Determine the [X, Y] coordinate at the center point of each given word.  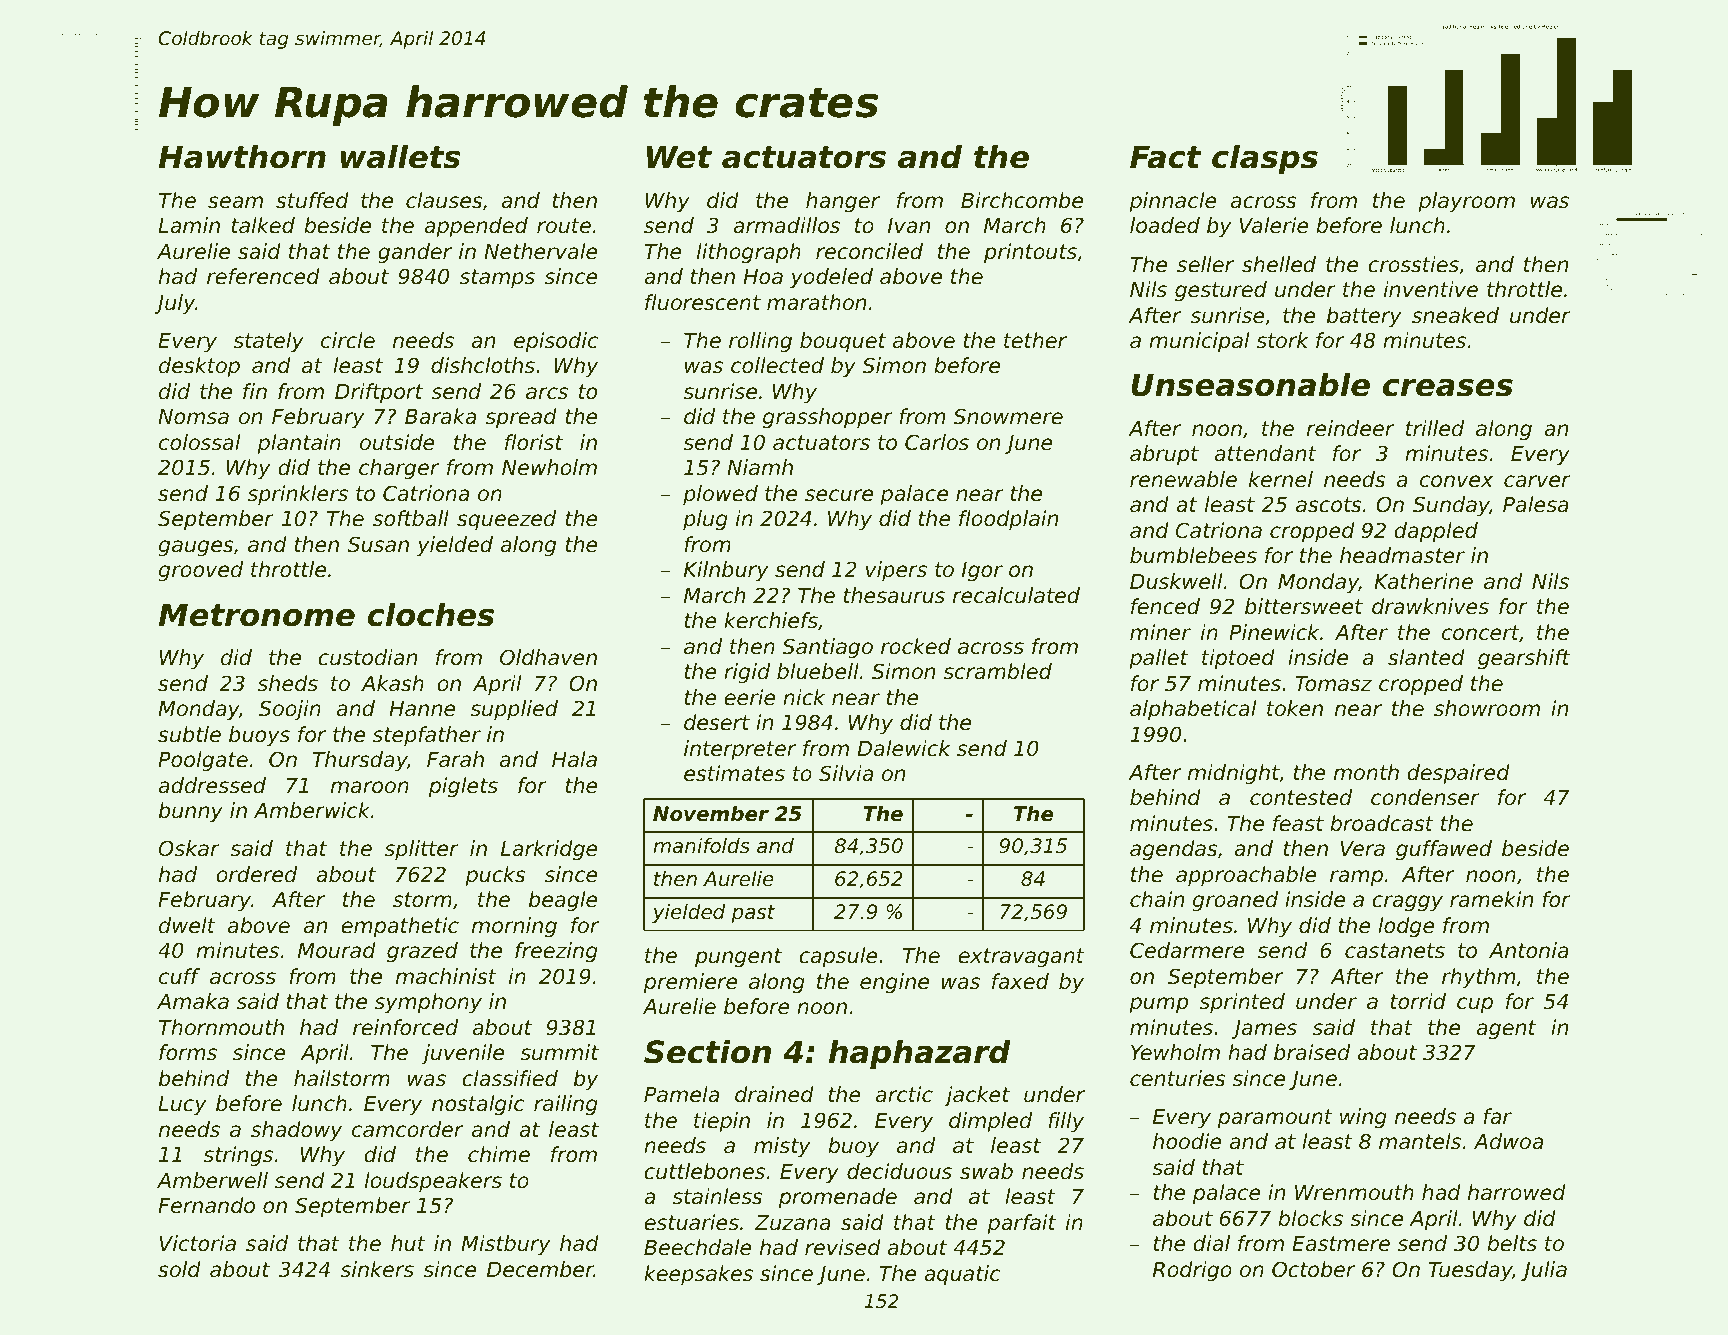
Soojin [290, 710]
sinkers [377, 1269]
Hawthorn [242, 156]
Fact [1165, 157]
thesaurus [894, 595]
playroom [1466, 202]
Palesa [1536, 504]
